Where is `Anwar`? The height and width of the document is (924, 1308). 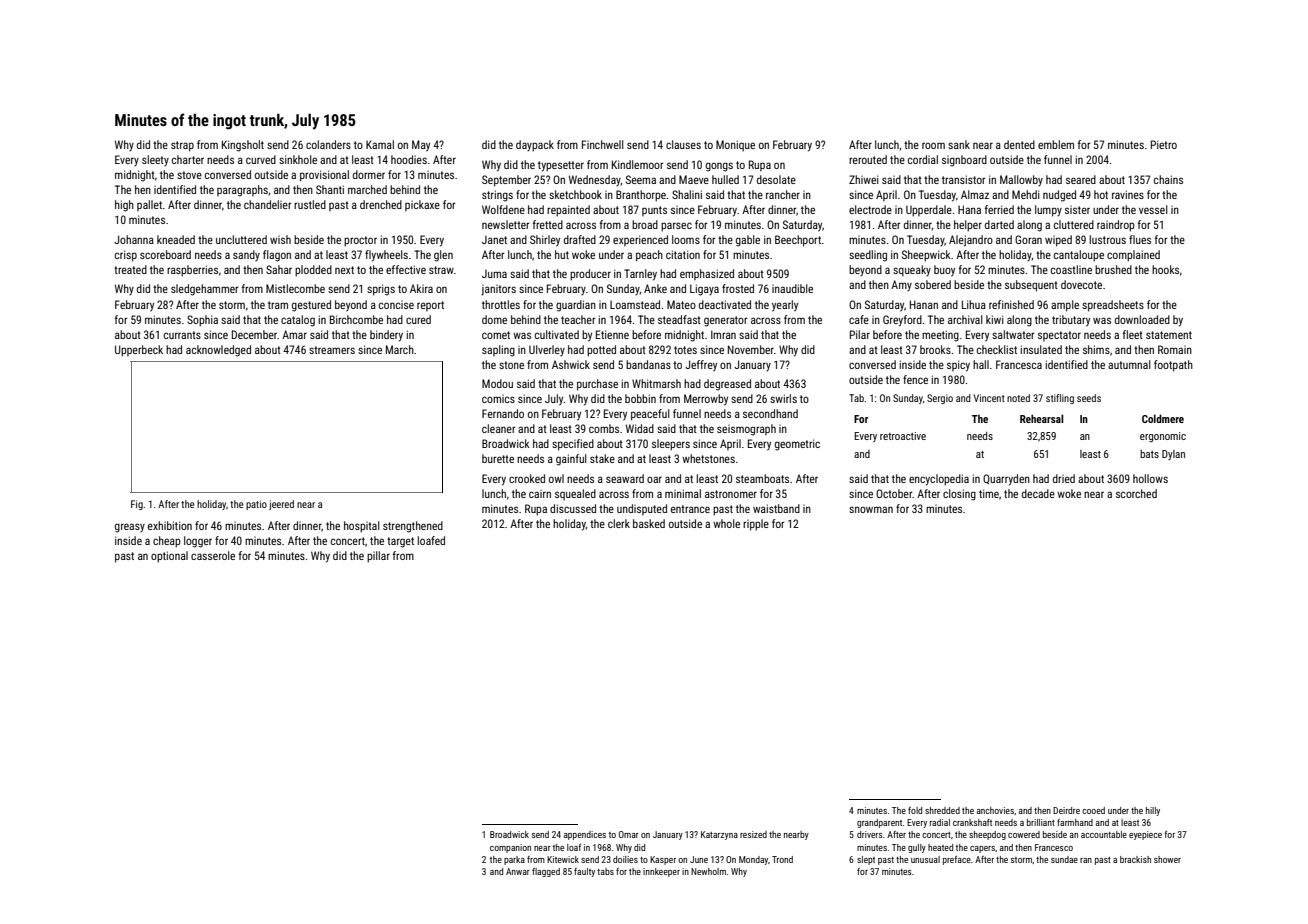 Anwar is located at coordinates (518, 871).
